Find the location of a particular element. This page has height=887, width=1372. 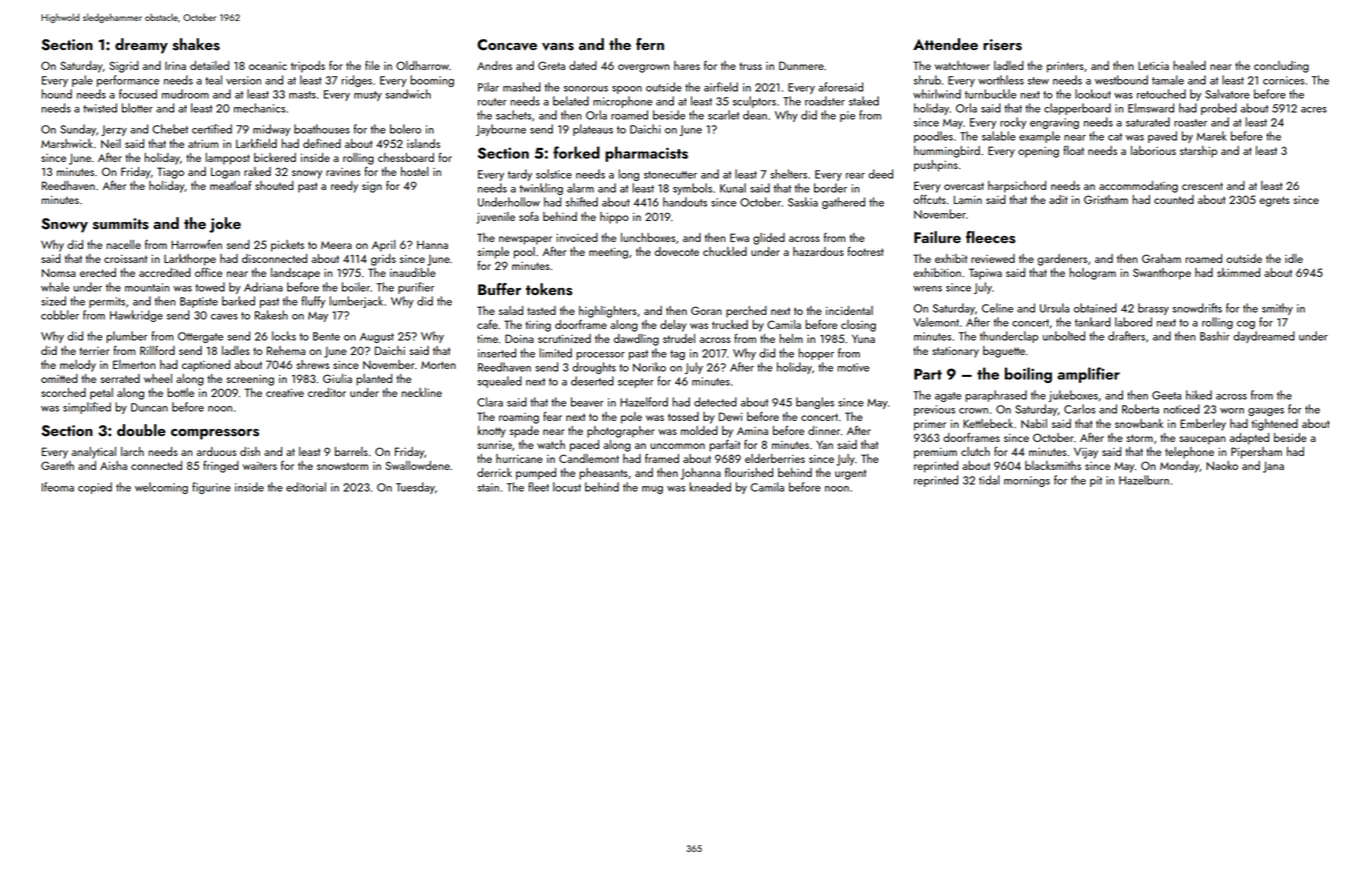

Greta is located at coordinates (551, 65).
